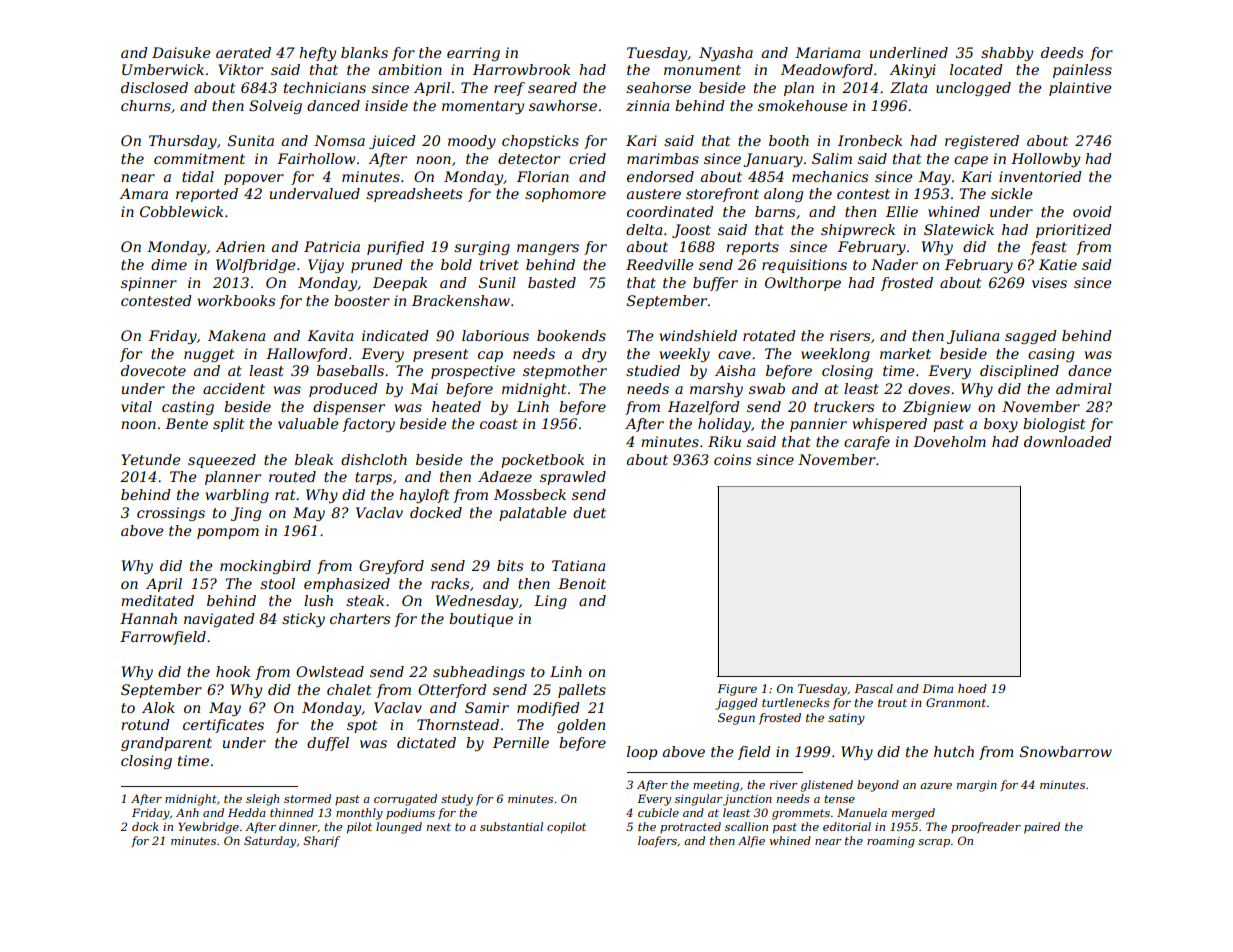  What do you see at coordinates (511, 826) in the document?
I see `substantial` at bounding box center [511, 826].
